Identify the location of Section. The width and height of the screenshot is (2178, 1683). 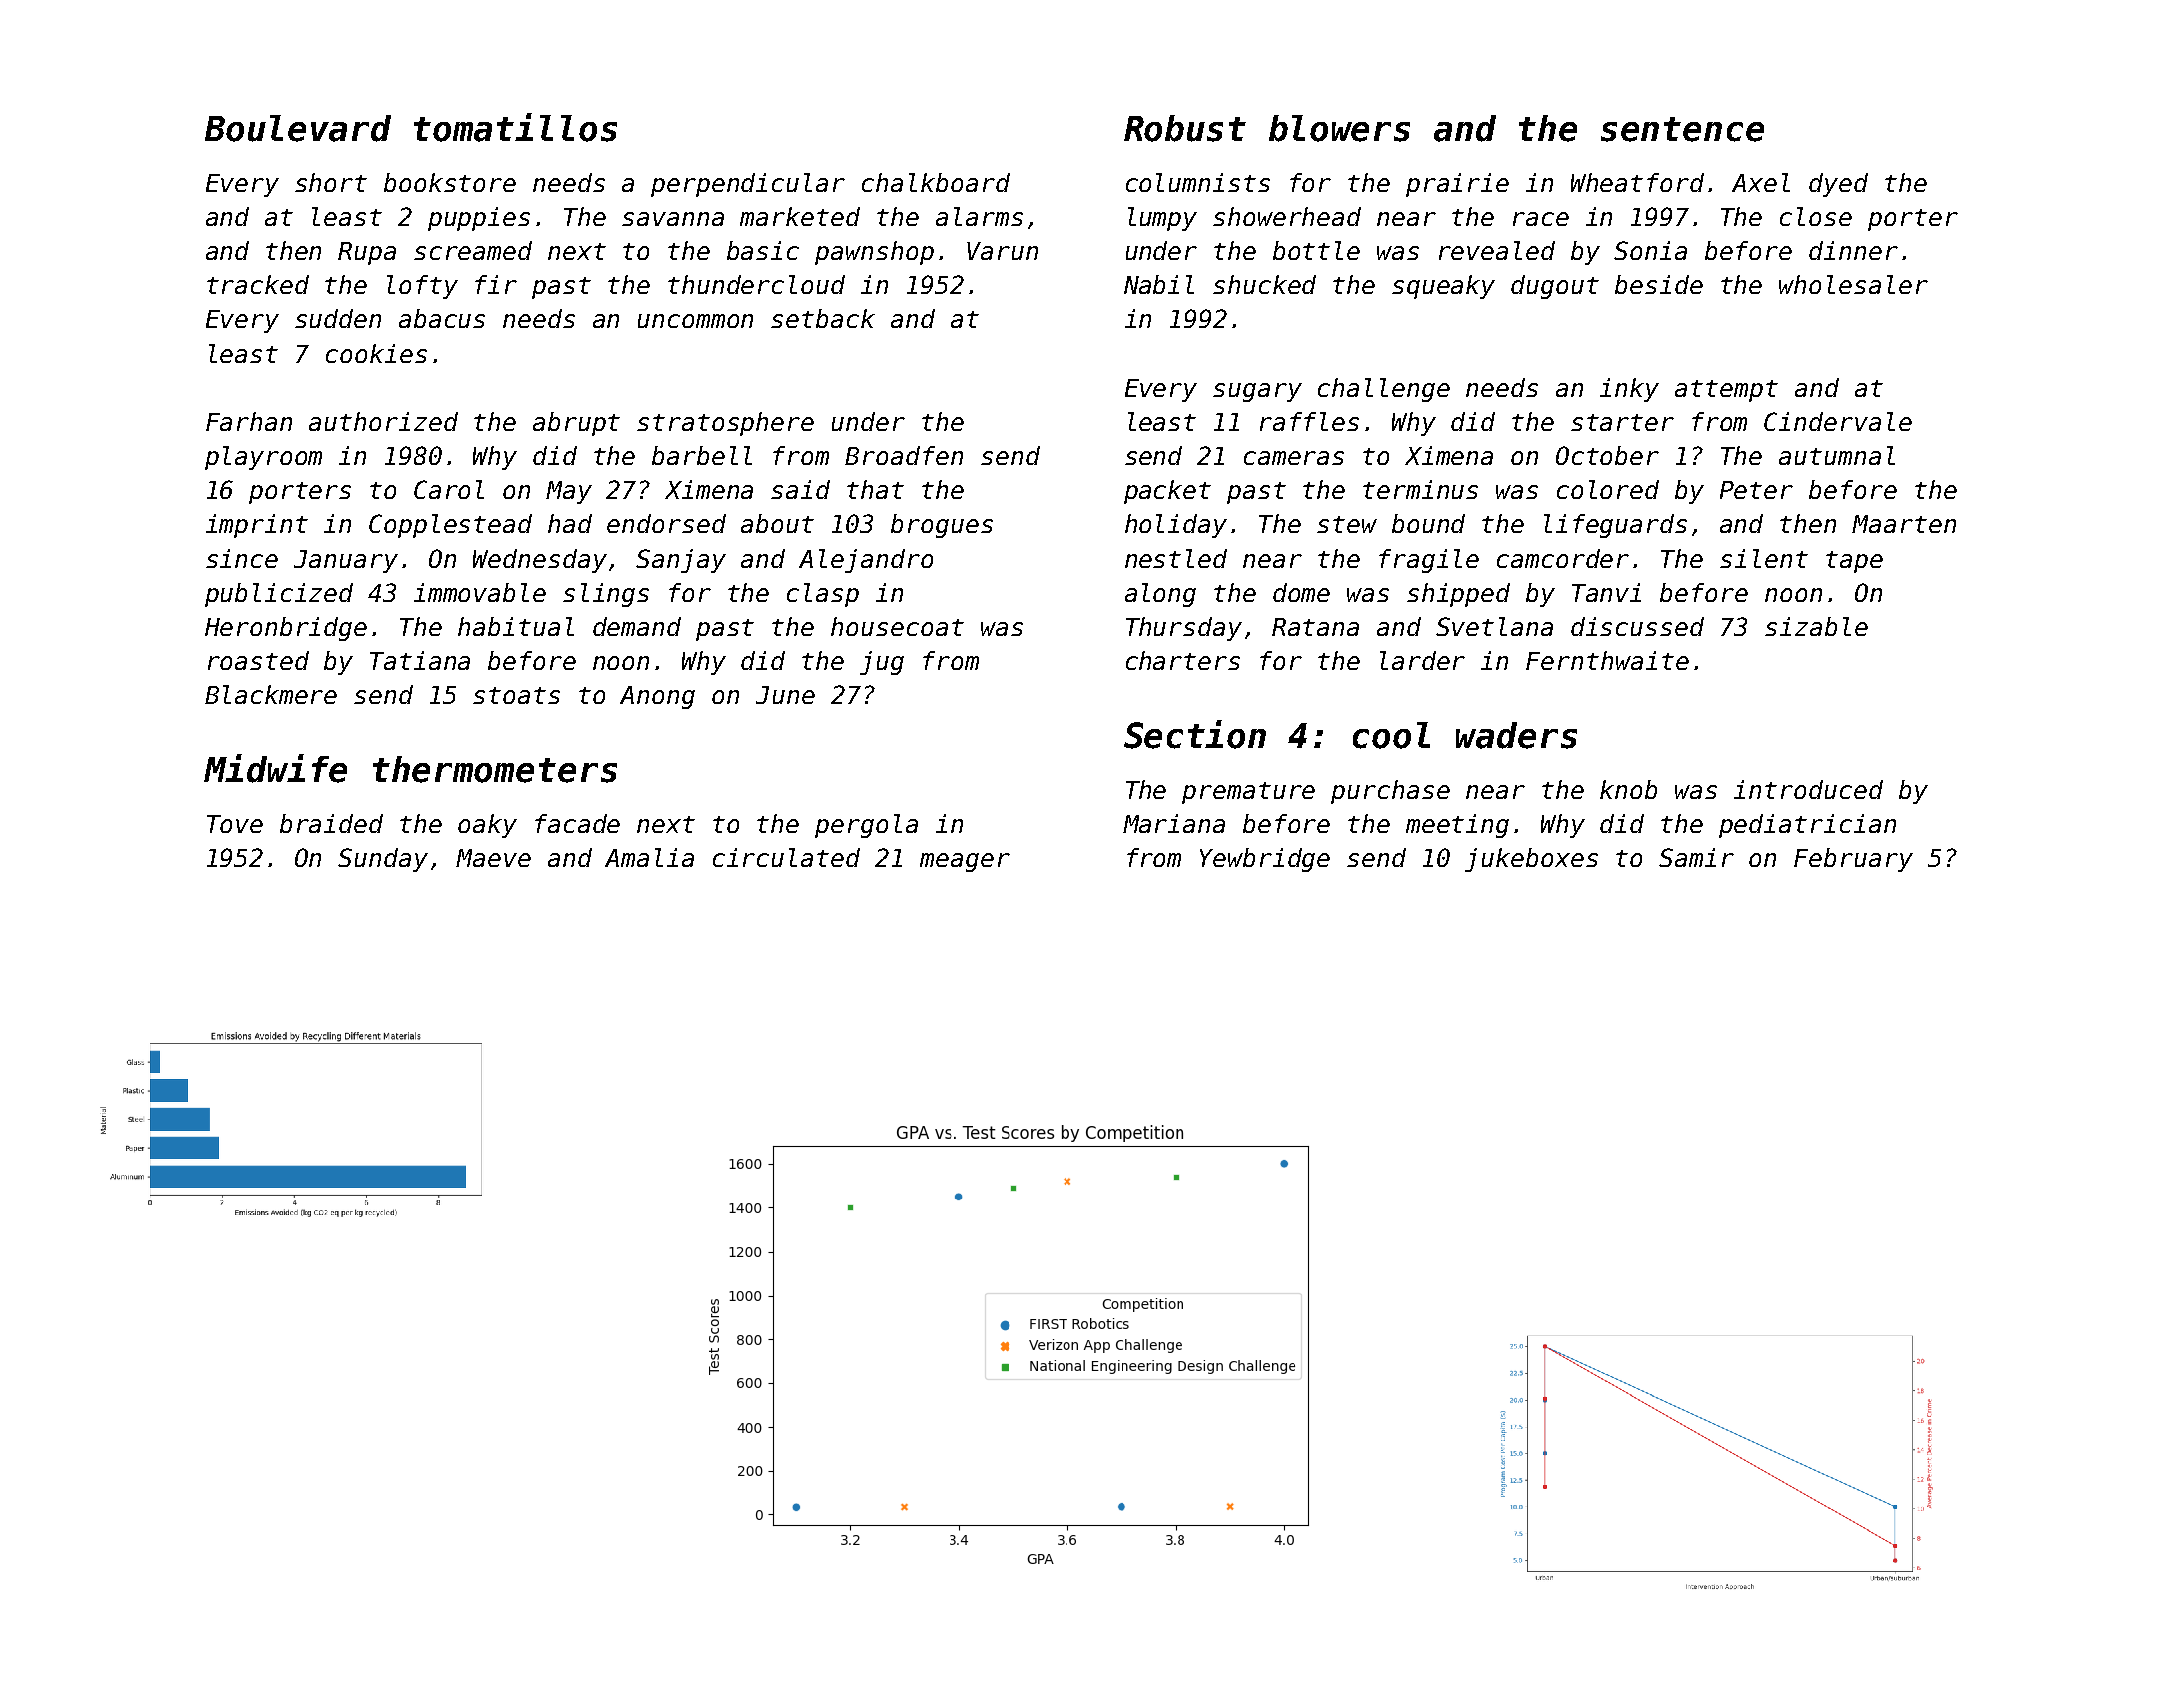
(1195, 734).
